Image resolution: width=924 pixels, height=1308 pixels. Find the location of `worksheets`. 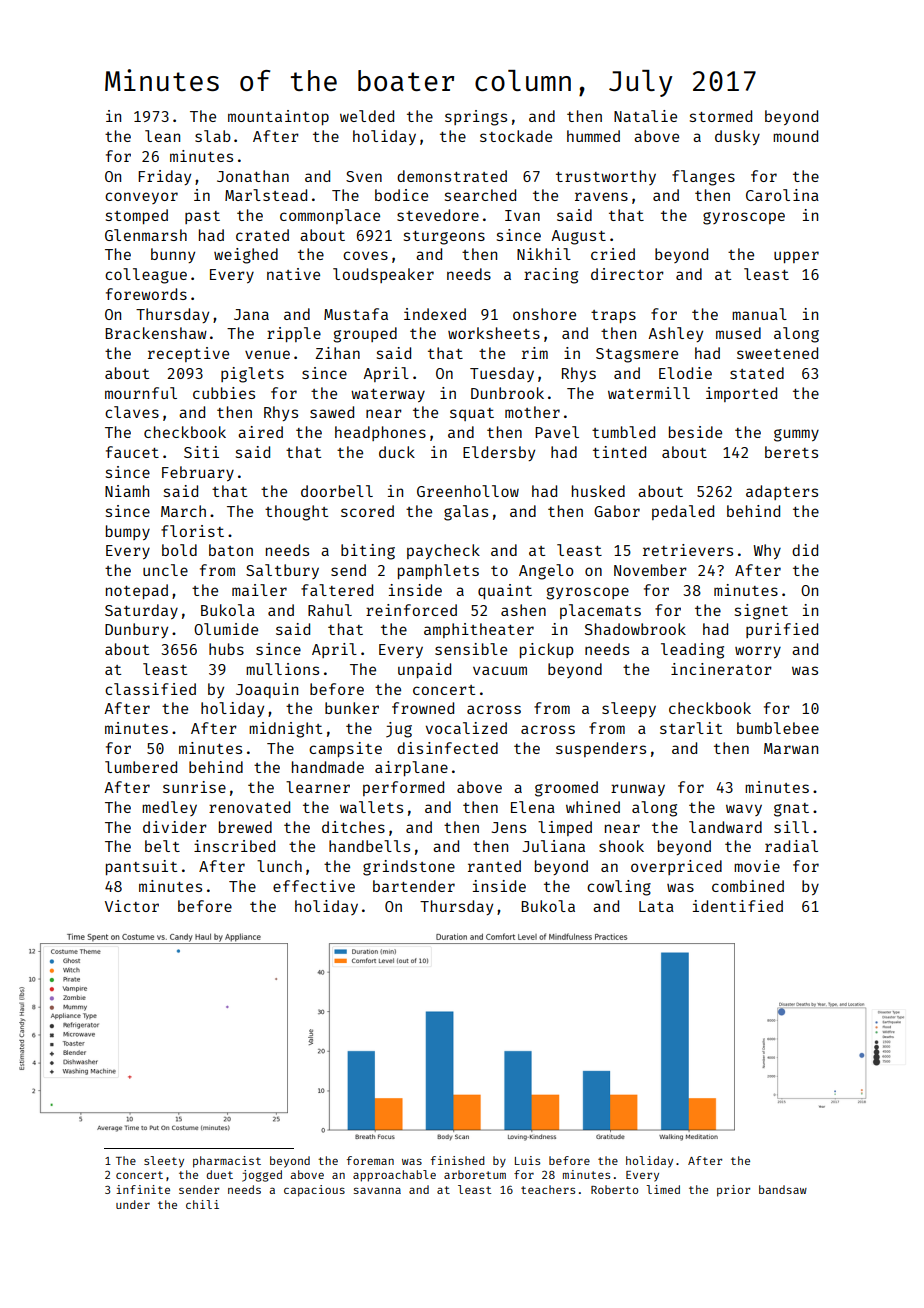

worksheets is located at coordinates (494, 333).
